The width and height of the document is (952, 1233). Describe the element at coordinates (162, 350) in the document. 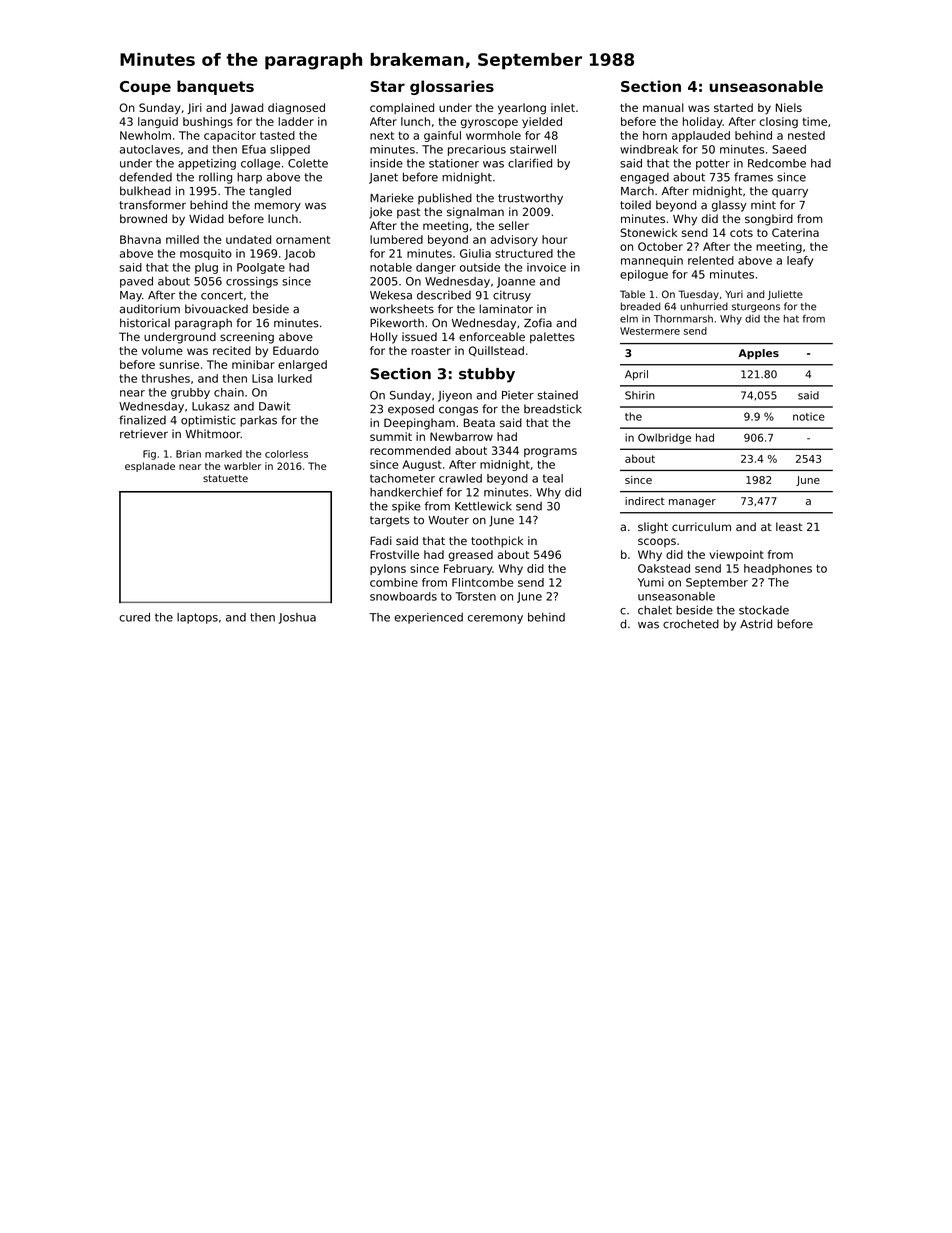

I see `volume` at that location.
